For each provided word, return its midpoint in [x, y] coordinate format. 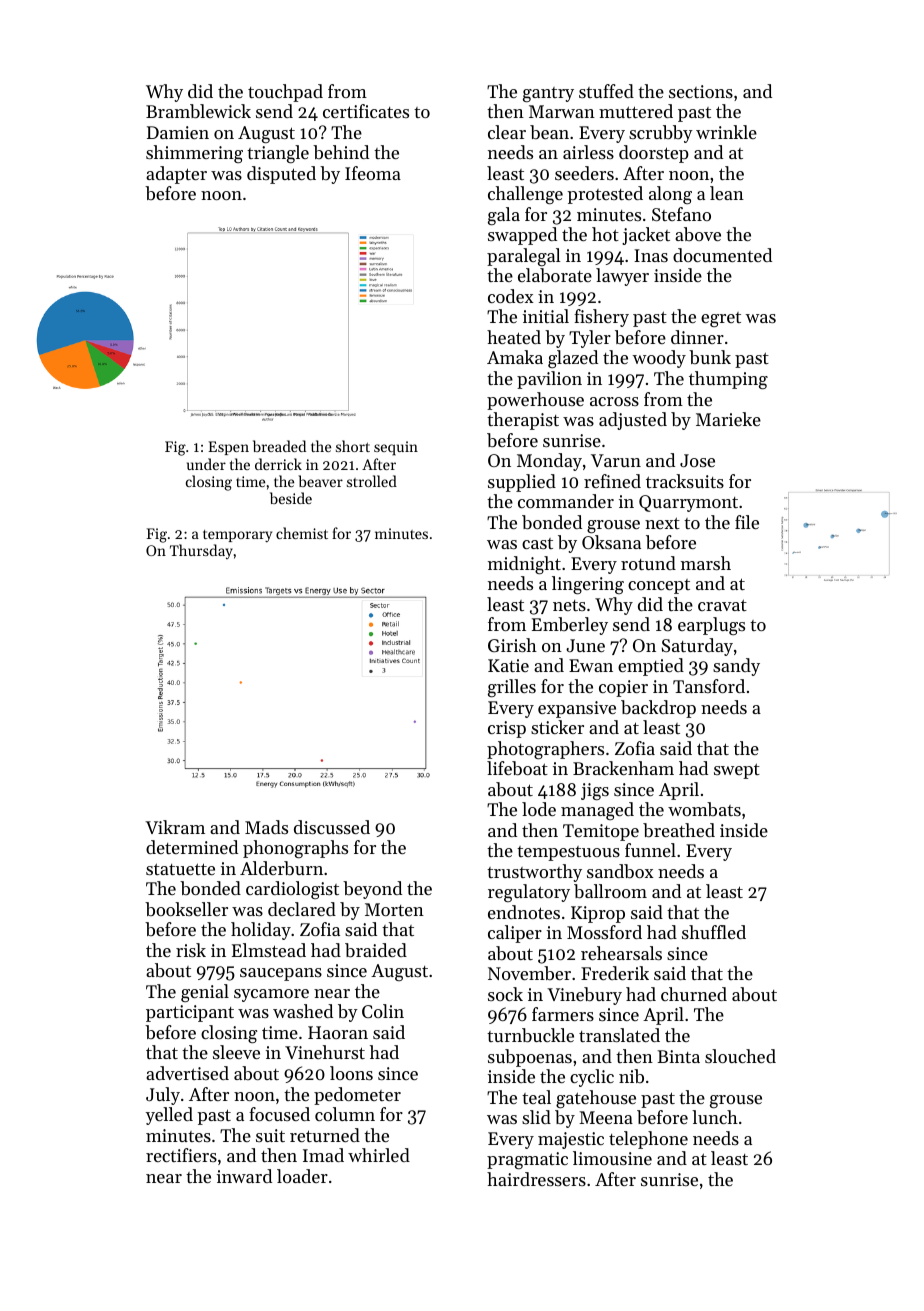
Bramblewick [198, 111]
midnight [524, 565]
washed [303, 1011]
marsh [706, 563]
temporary [237, 536]
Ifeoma [373, 173]
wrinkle [726, 132]
